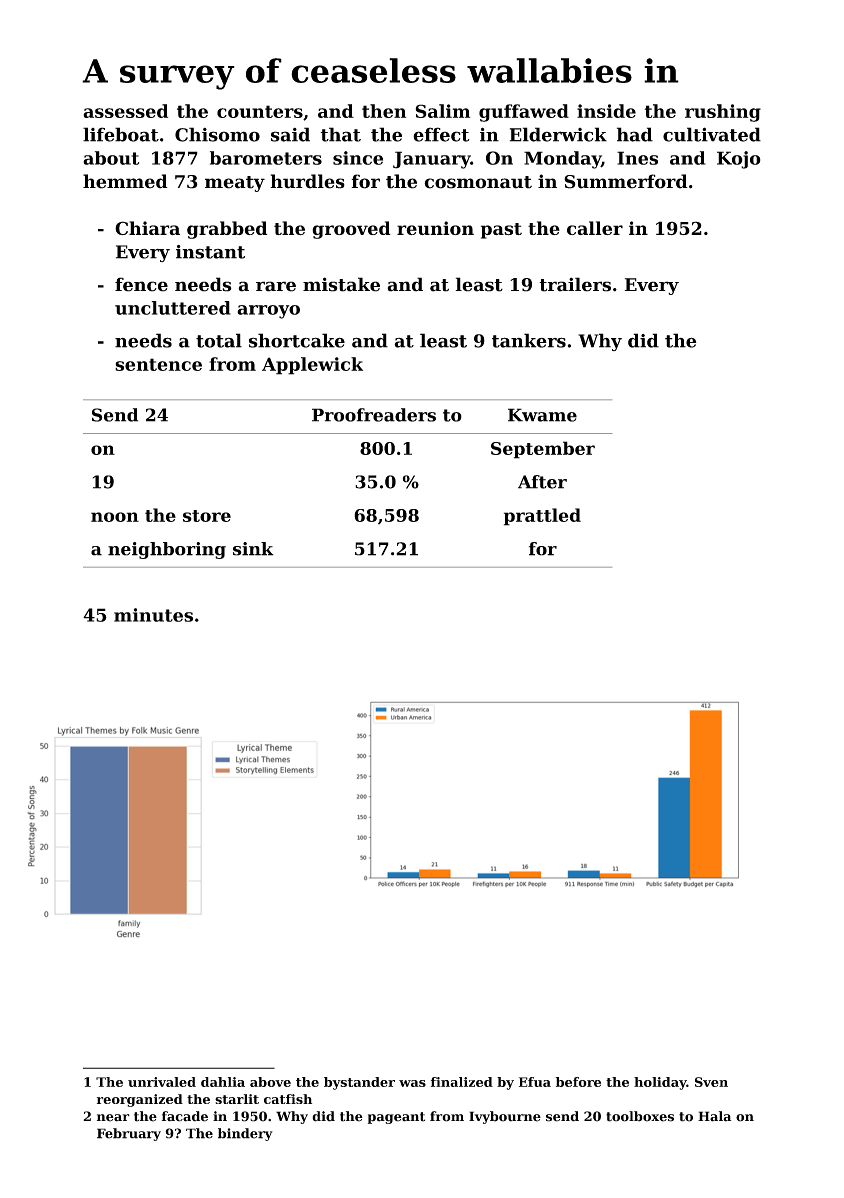 Image resolution: width=844 pixels, height=1198 pixels. I want to click on Kojo, so click(739, 160).
